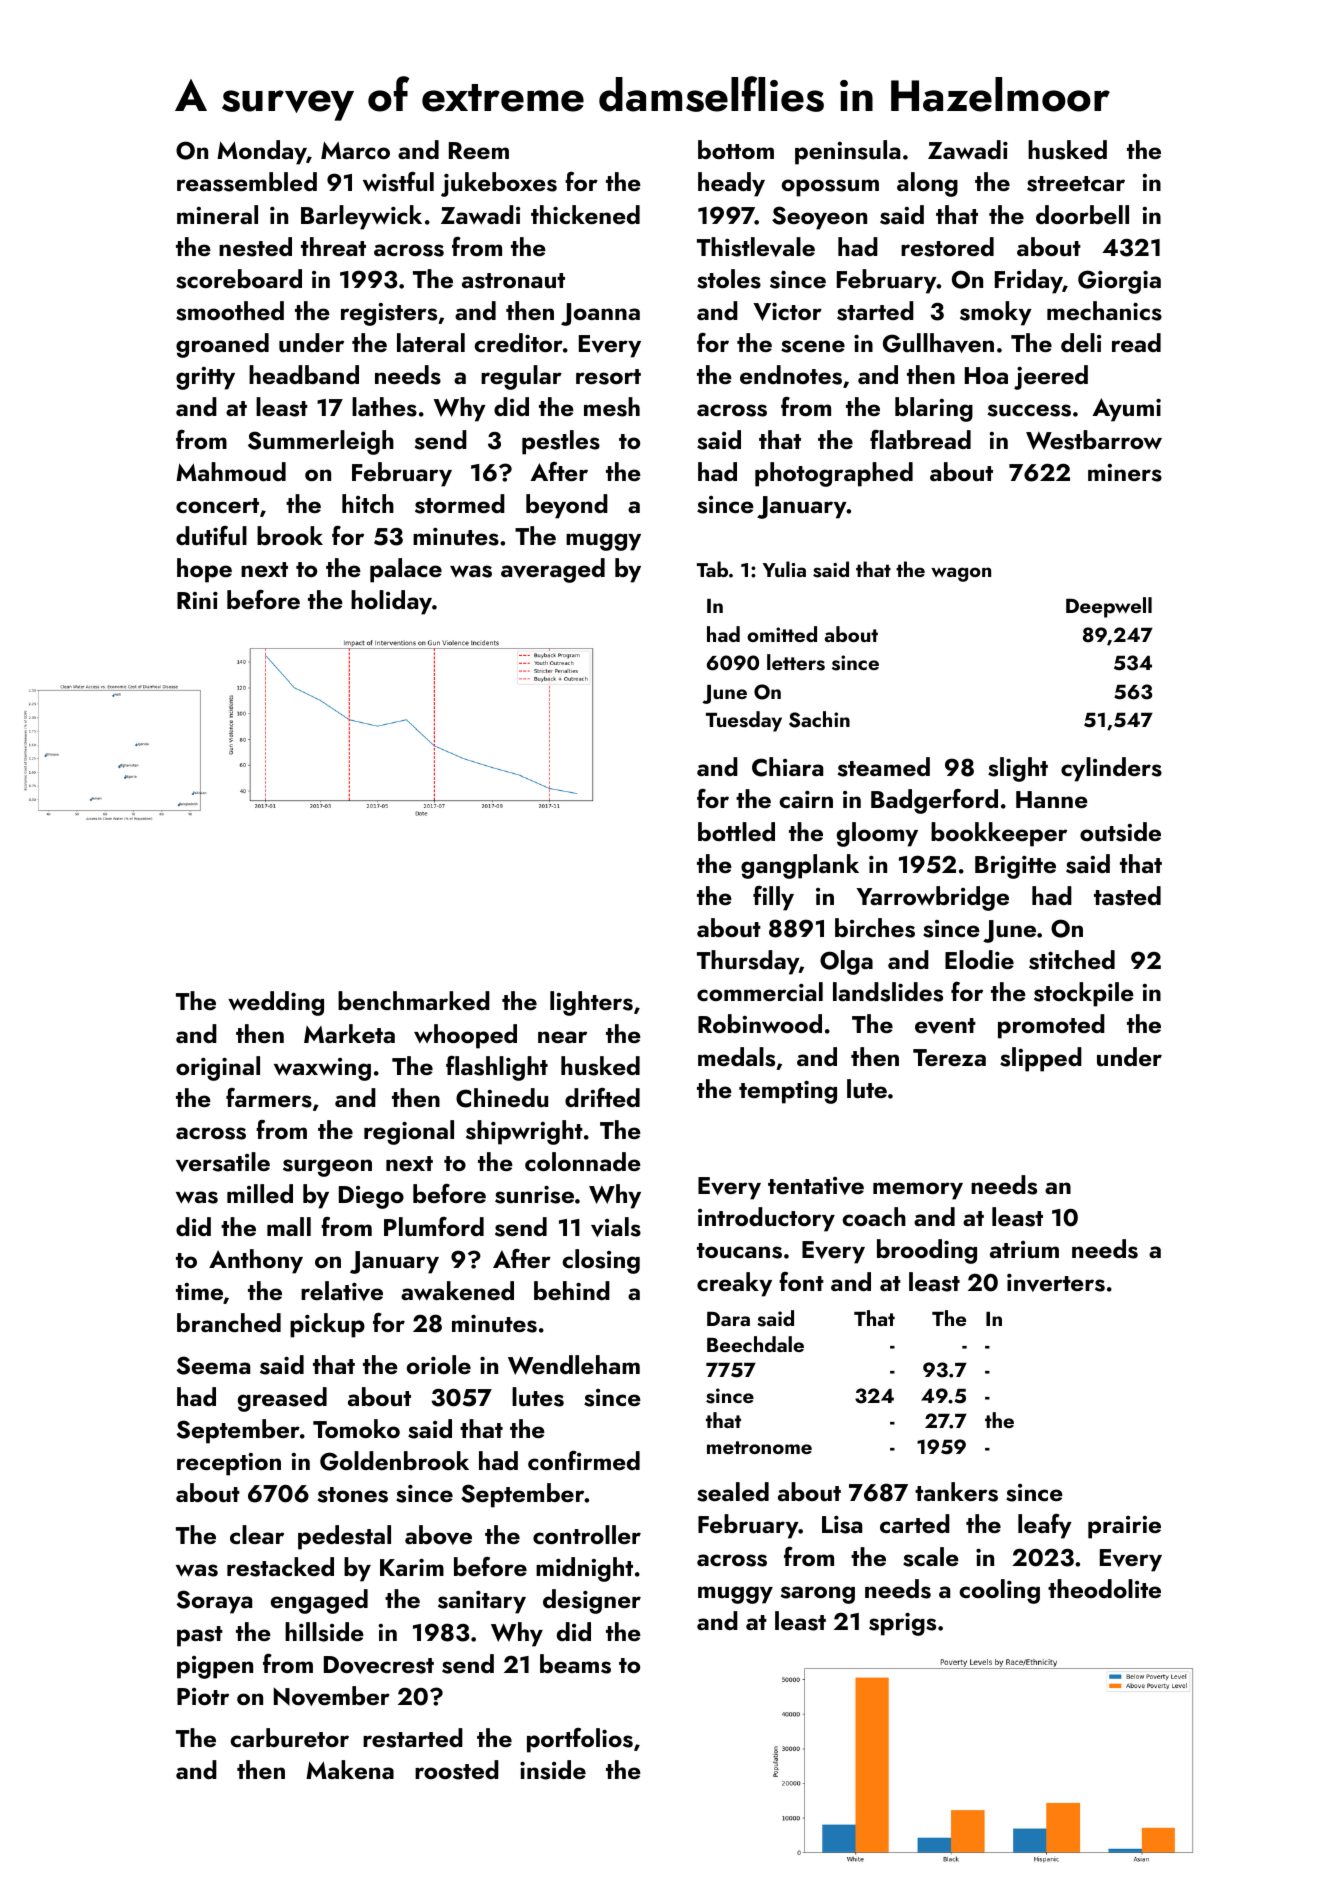  What do you see at coordinates (580, 1740) in the document?
I see `portfolios` at bounding box center [580, 1740].
